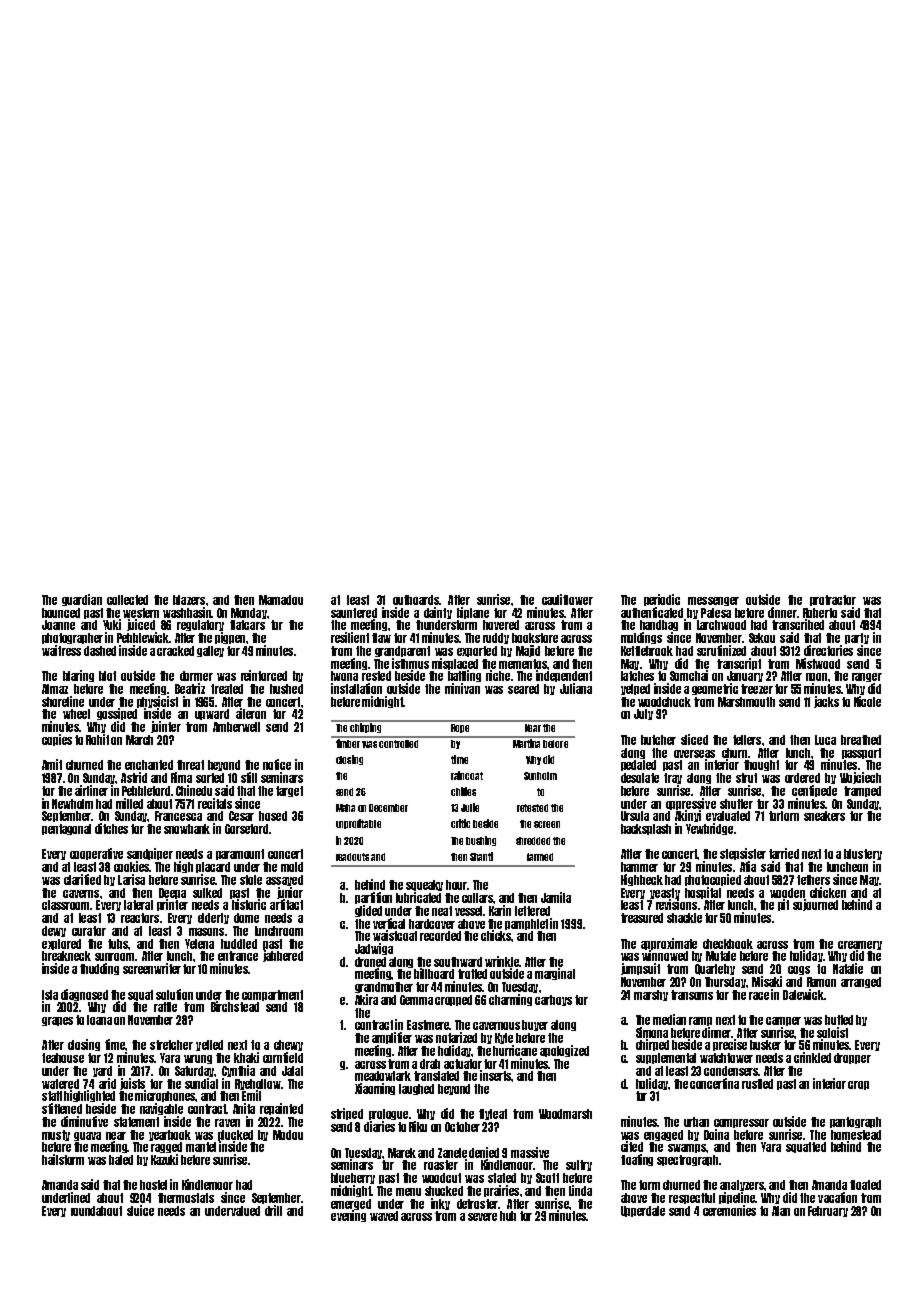  What do you see at coordinates (408, 1192) in the page?
I see `menu` at bounding box center [408, 1192].
